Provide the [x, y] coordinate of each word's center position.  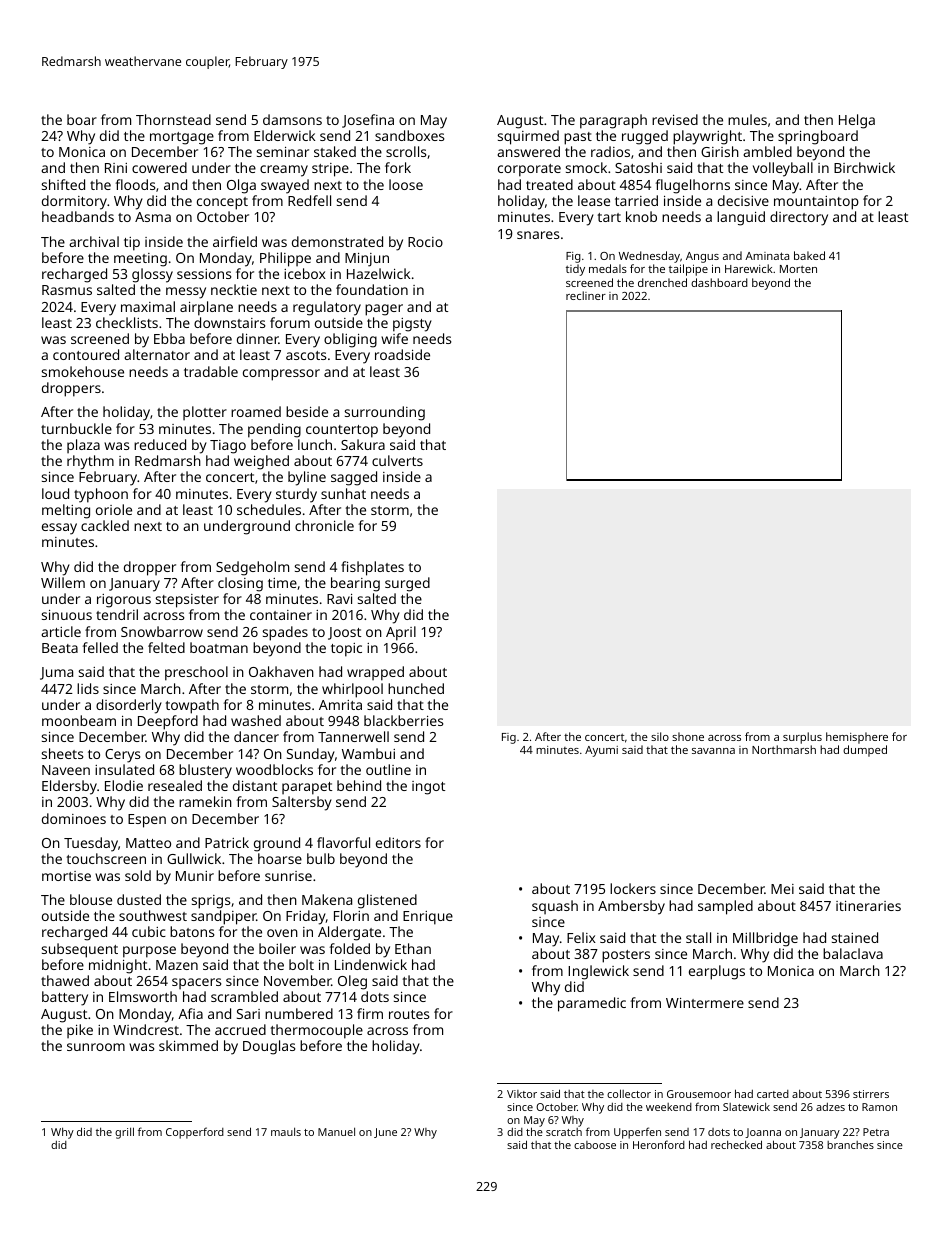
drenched [662, 282]
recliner [586, 295]
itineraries [868, 906]
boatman [219, 647]
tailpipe [688, 270]
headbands [78, 216]
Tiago [228, 447]
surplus [802, 738]
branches [850, 1145]
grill [124, 1133]
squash [555, 907]
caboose [595, 1145]
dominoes [74, 818]
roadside [402, 354]
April [401, 633]
